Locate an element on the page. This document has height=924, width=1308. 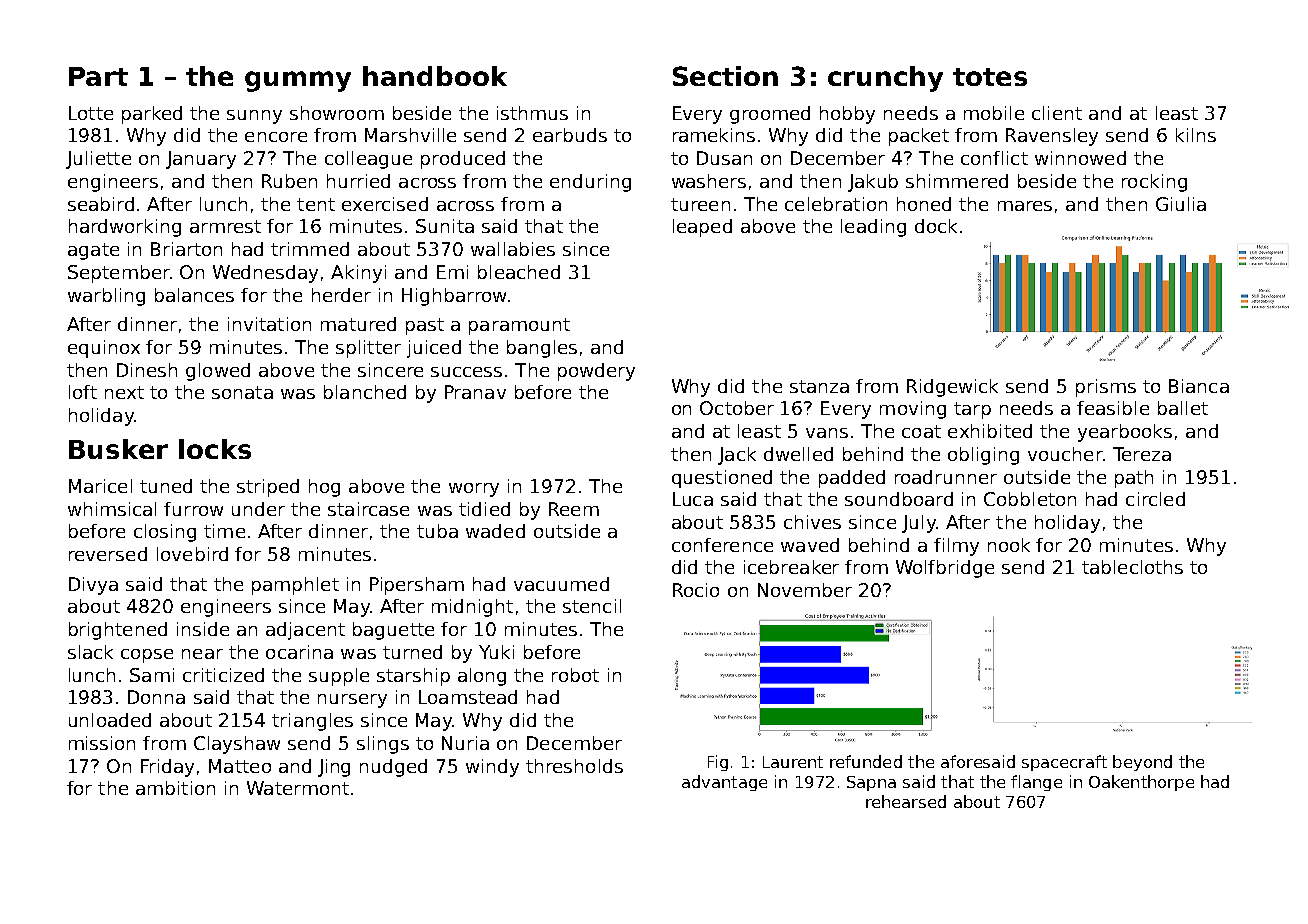
honed is located at coordinates (924, 204).
